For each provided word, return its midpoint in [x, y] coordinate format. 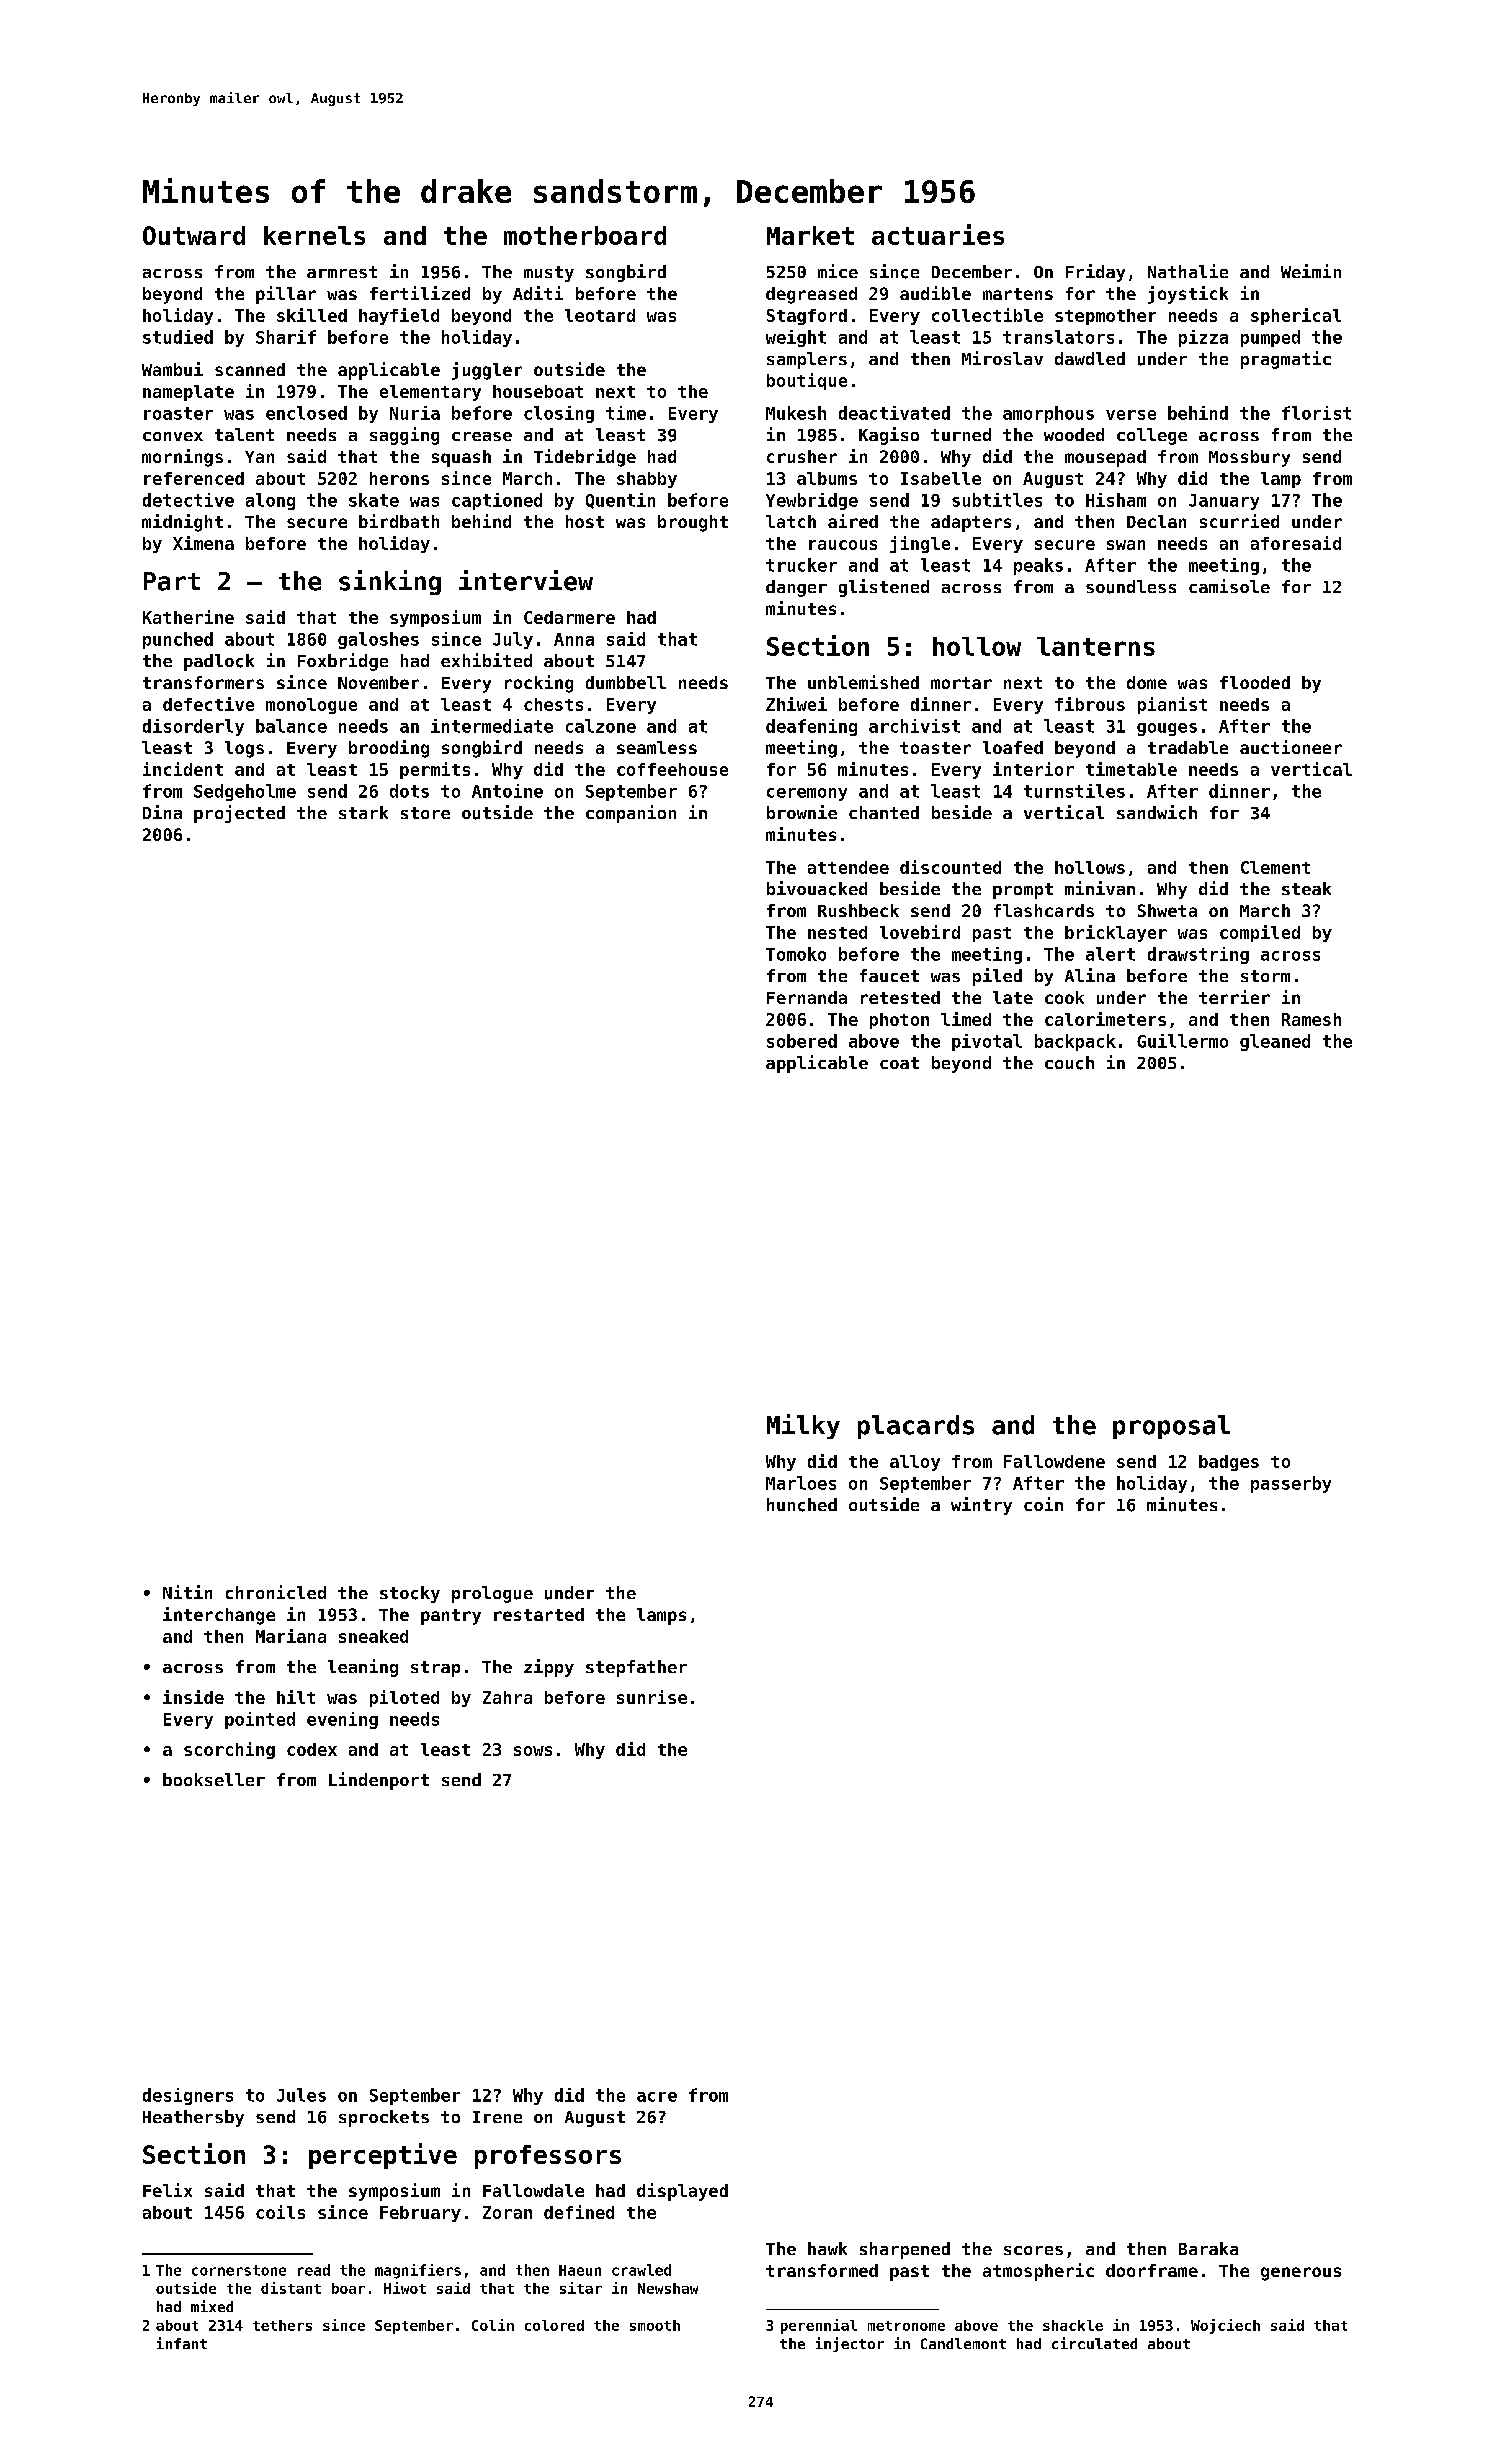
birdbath [399, 521]
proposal [1171, 1427]
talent [244, 434]
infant [182, 2343]
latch [791, 521]
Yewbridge [812, 501]
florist [1316, 413]
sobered [802, 1041]
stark [363, 812]
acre [657, 2097]
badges [1229, 1463]
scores [1033, 2250]
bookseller [214, 1779]
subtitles [997, 500]
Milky [803, 1426]
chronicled [276, 1592]
